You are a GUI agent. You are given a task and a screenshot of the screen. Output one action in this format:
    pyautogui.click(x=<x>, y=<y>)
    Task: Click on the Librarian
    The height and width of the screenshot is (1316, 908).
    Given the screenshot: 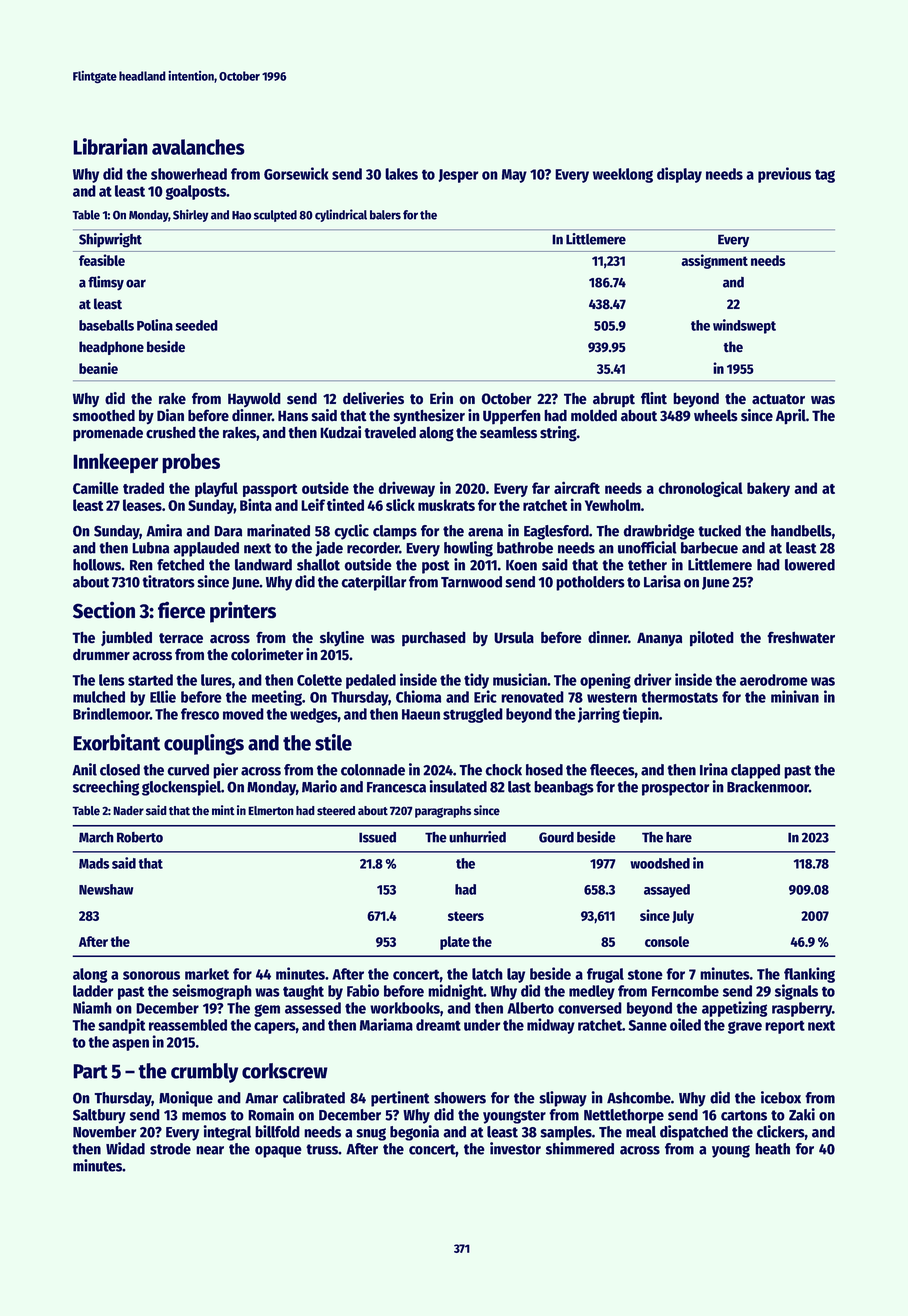 What is the action you would take?
    pyautogui.click(x=110, y=146)
